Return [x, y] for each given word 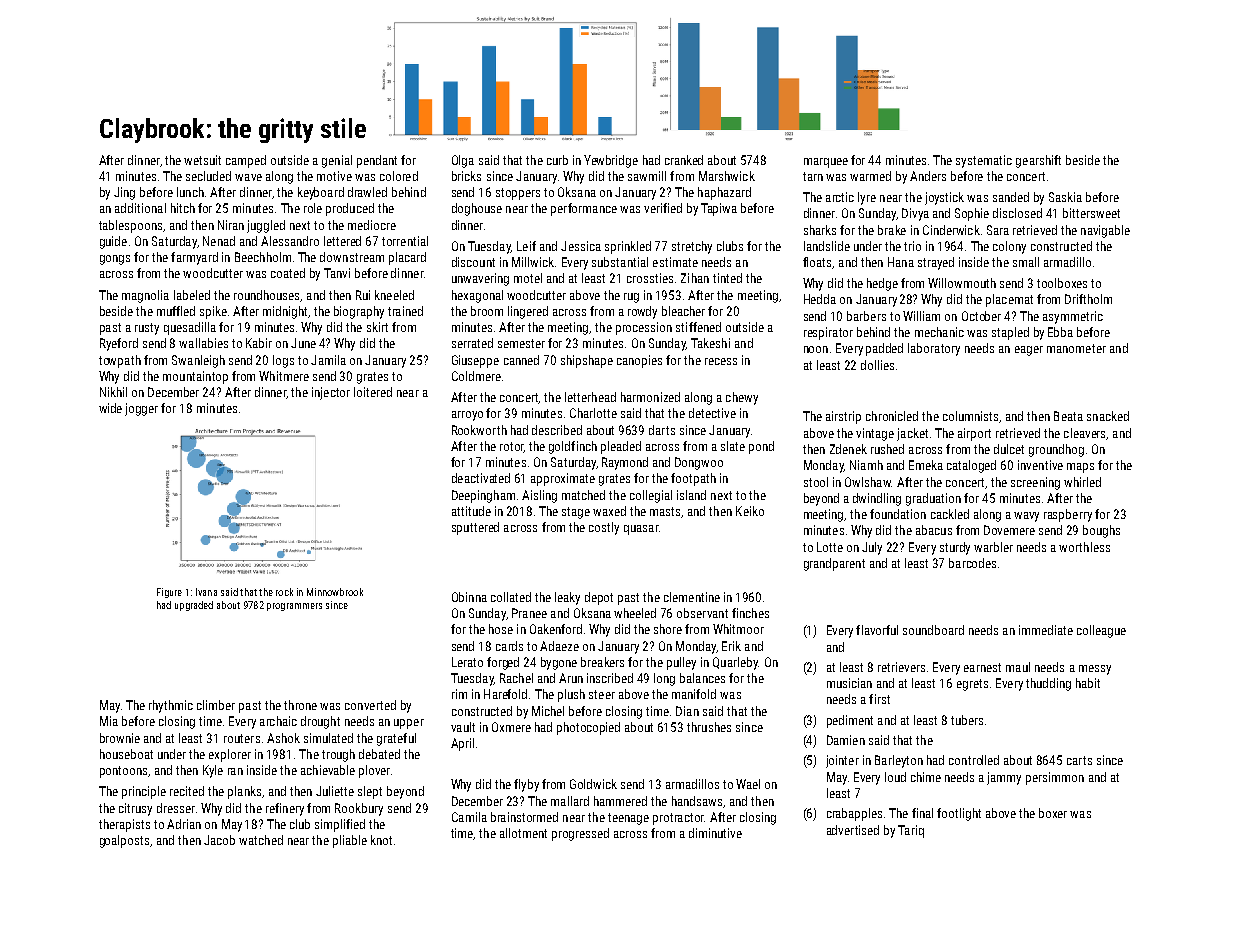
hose [501, 629]
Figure [169, 593]
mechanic [939, 332]
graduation [933, 499]
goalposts [124, 841]
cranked [684, 160]
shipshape [587, 361]
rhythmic [171, 706]
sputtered [475, 528]
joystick [944, 198]
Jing [124, 193]
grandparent [834, 564]
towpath [120, 361]
